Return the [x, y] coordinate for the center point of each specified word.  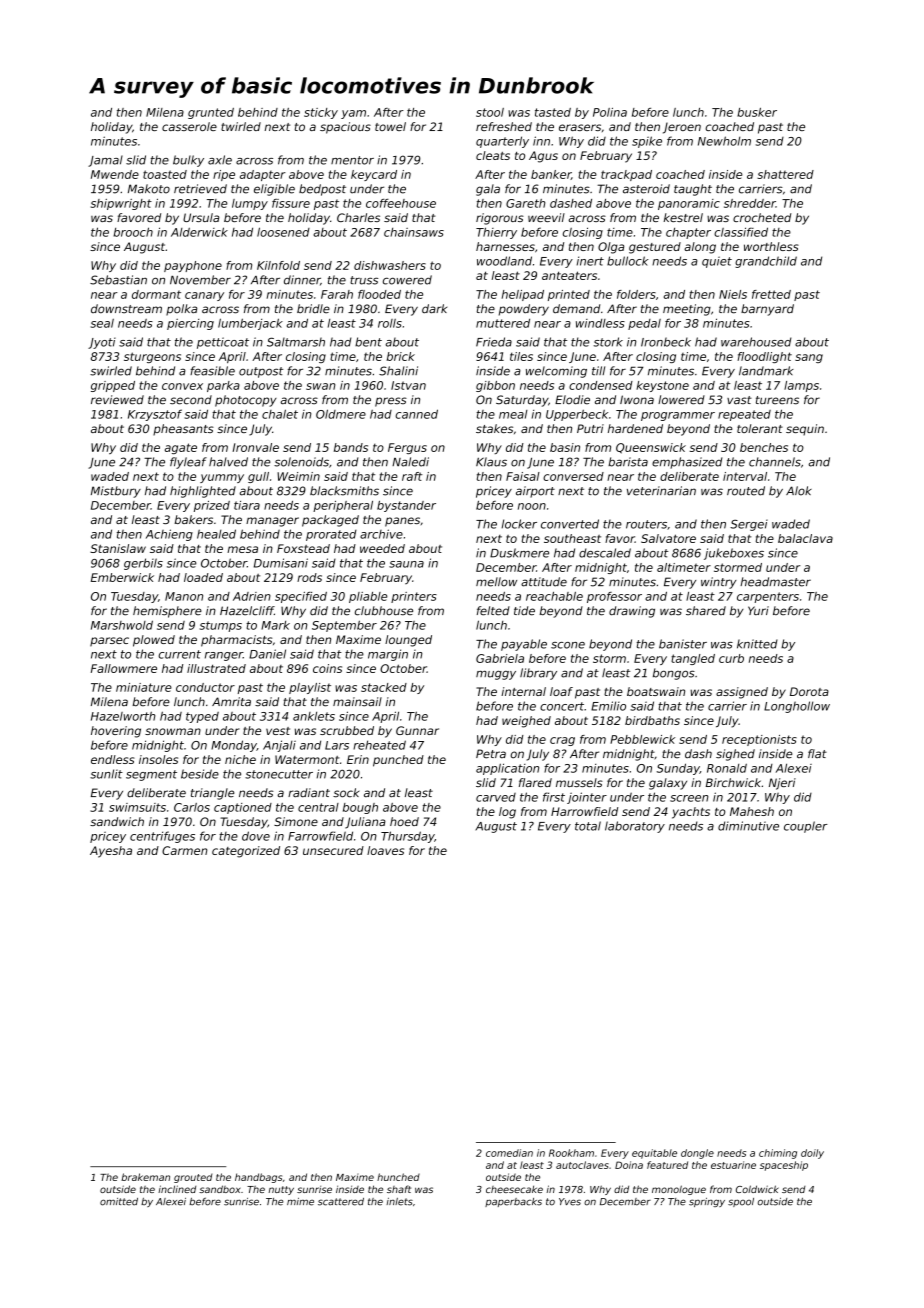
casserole [189, 126]
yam [353, 114]
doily [812, 1154]
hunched [398, 1177]
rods [309, 577]
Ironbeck [666, 342]
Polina [610, 112]
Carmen [184, 850]
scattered [341, 1202]
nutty [281, 1190]
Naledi [410, 462]
